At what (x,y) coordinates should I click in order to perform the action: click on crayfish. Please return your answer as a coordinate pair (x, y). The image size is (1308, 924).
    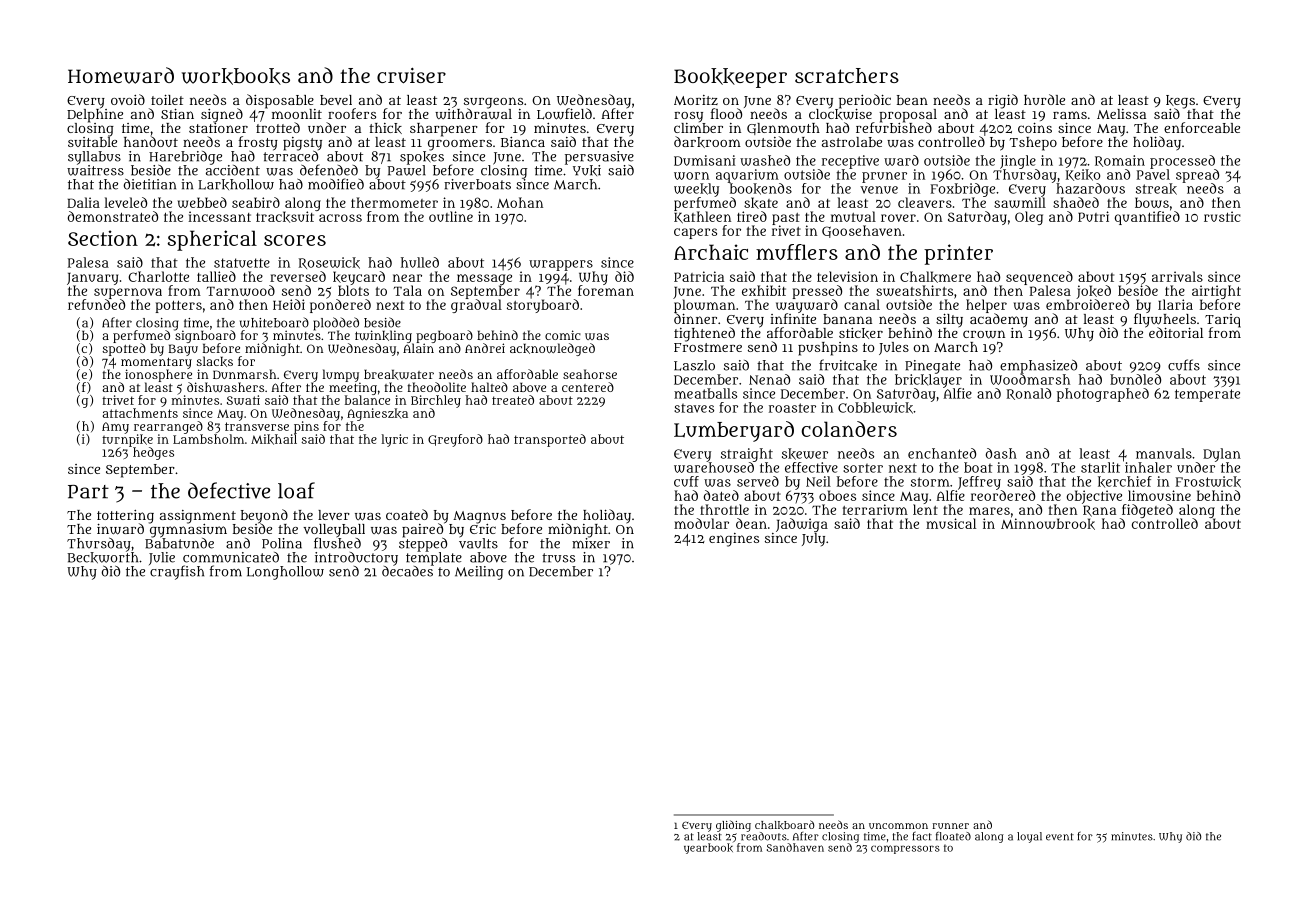
    Looking at the image, I should click on (177, 573).
